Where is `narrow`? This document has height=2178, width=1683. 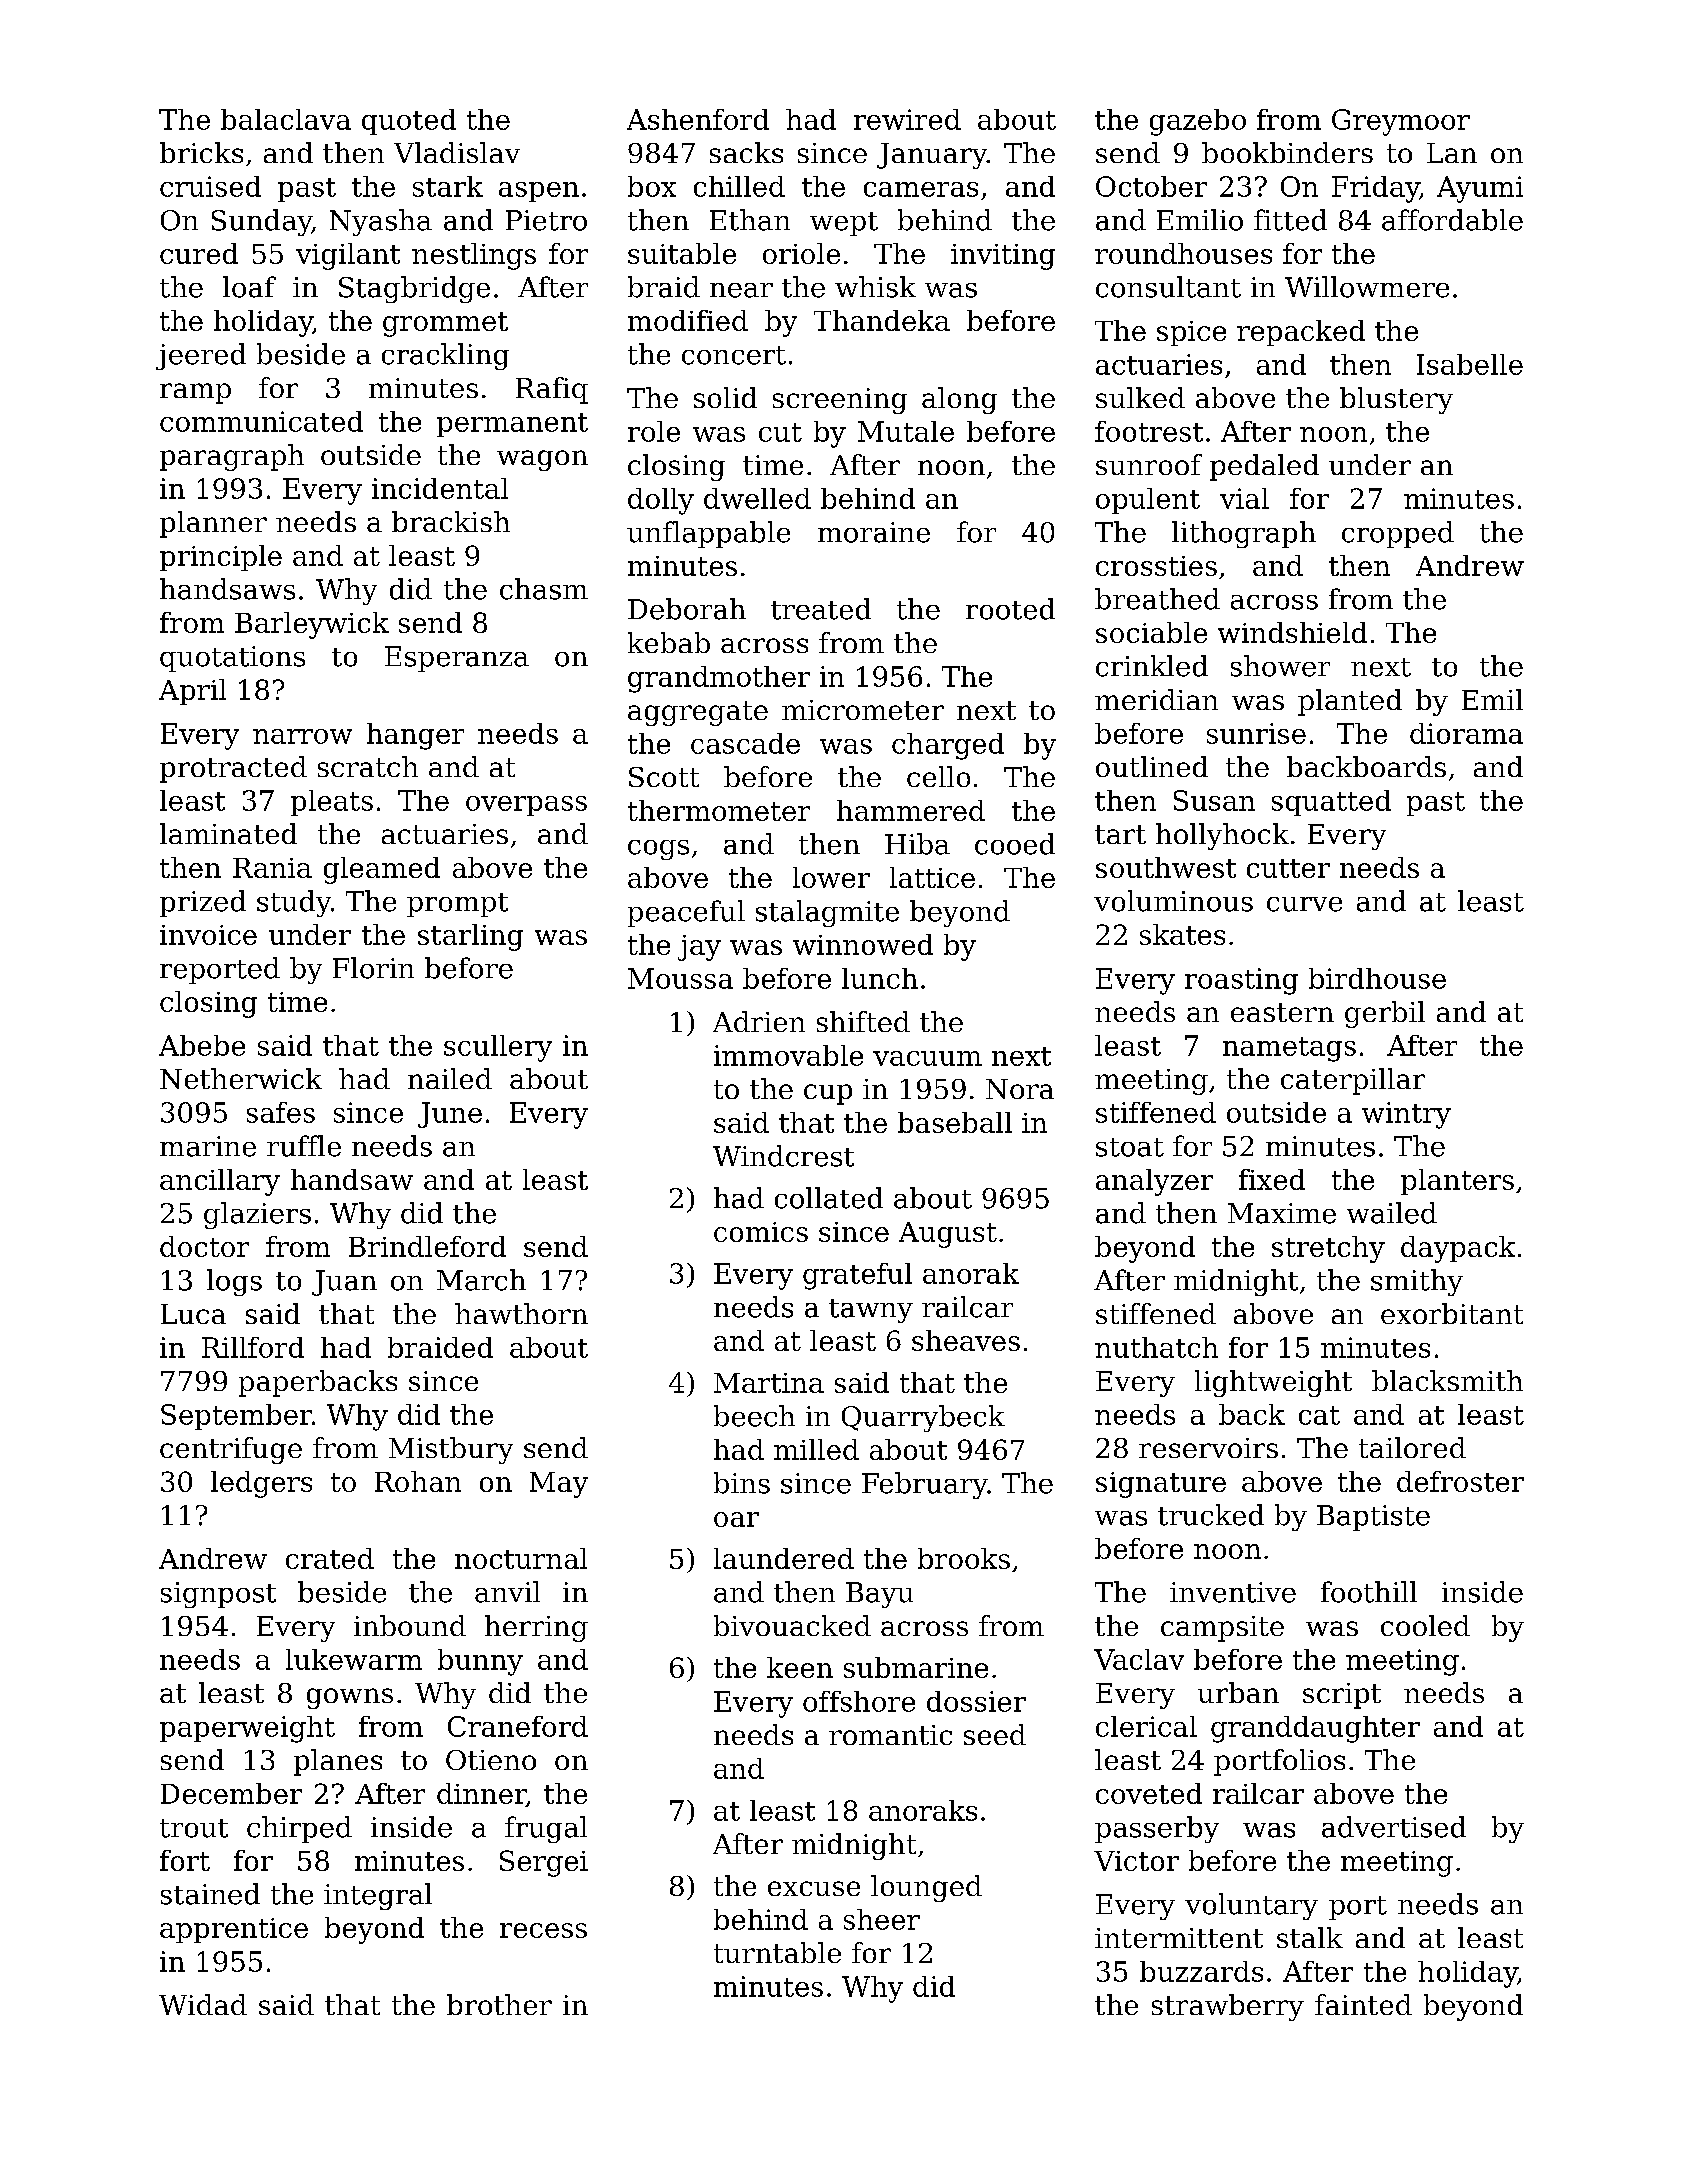
narrow is located at coordinates (302, 736).
